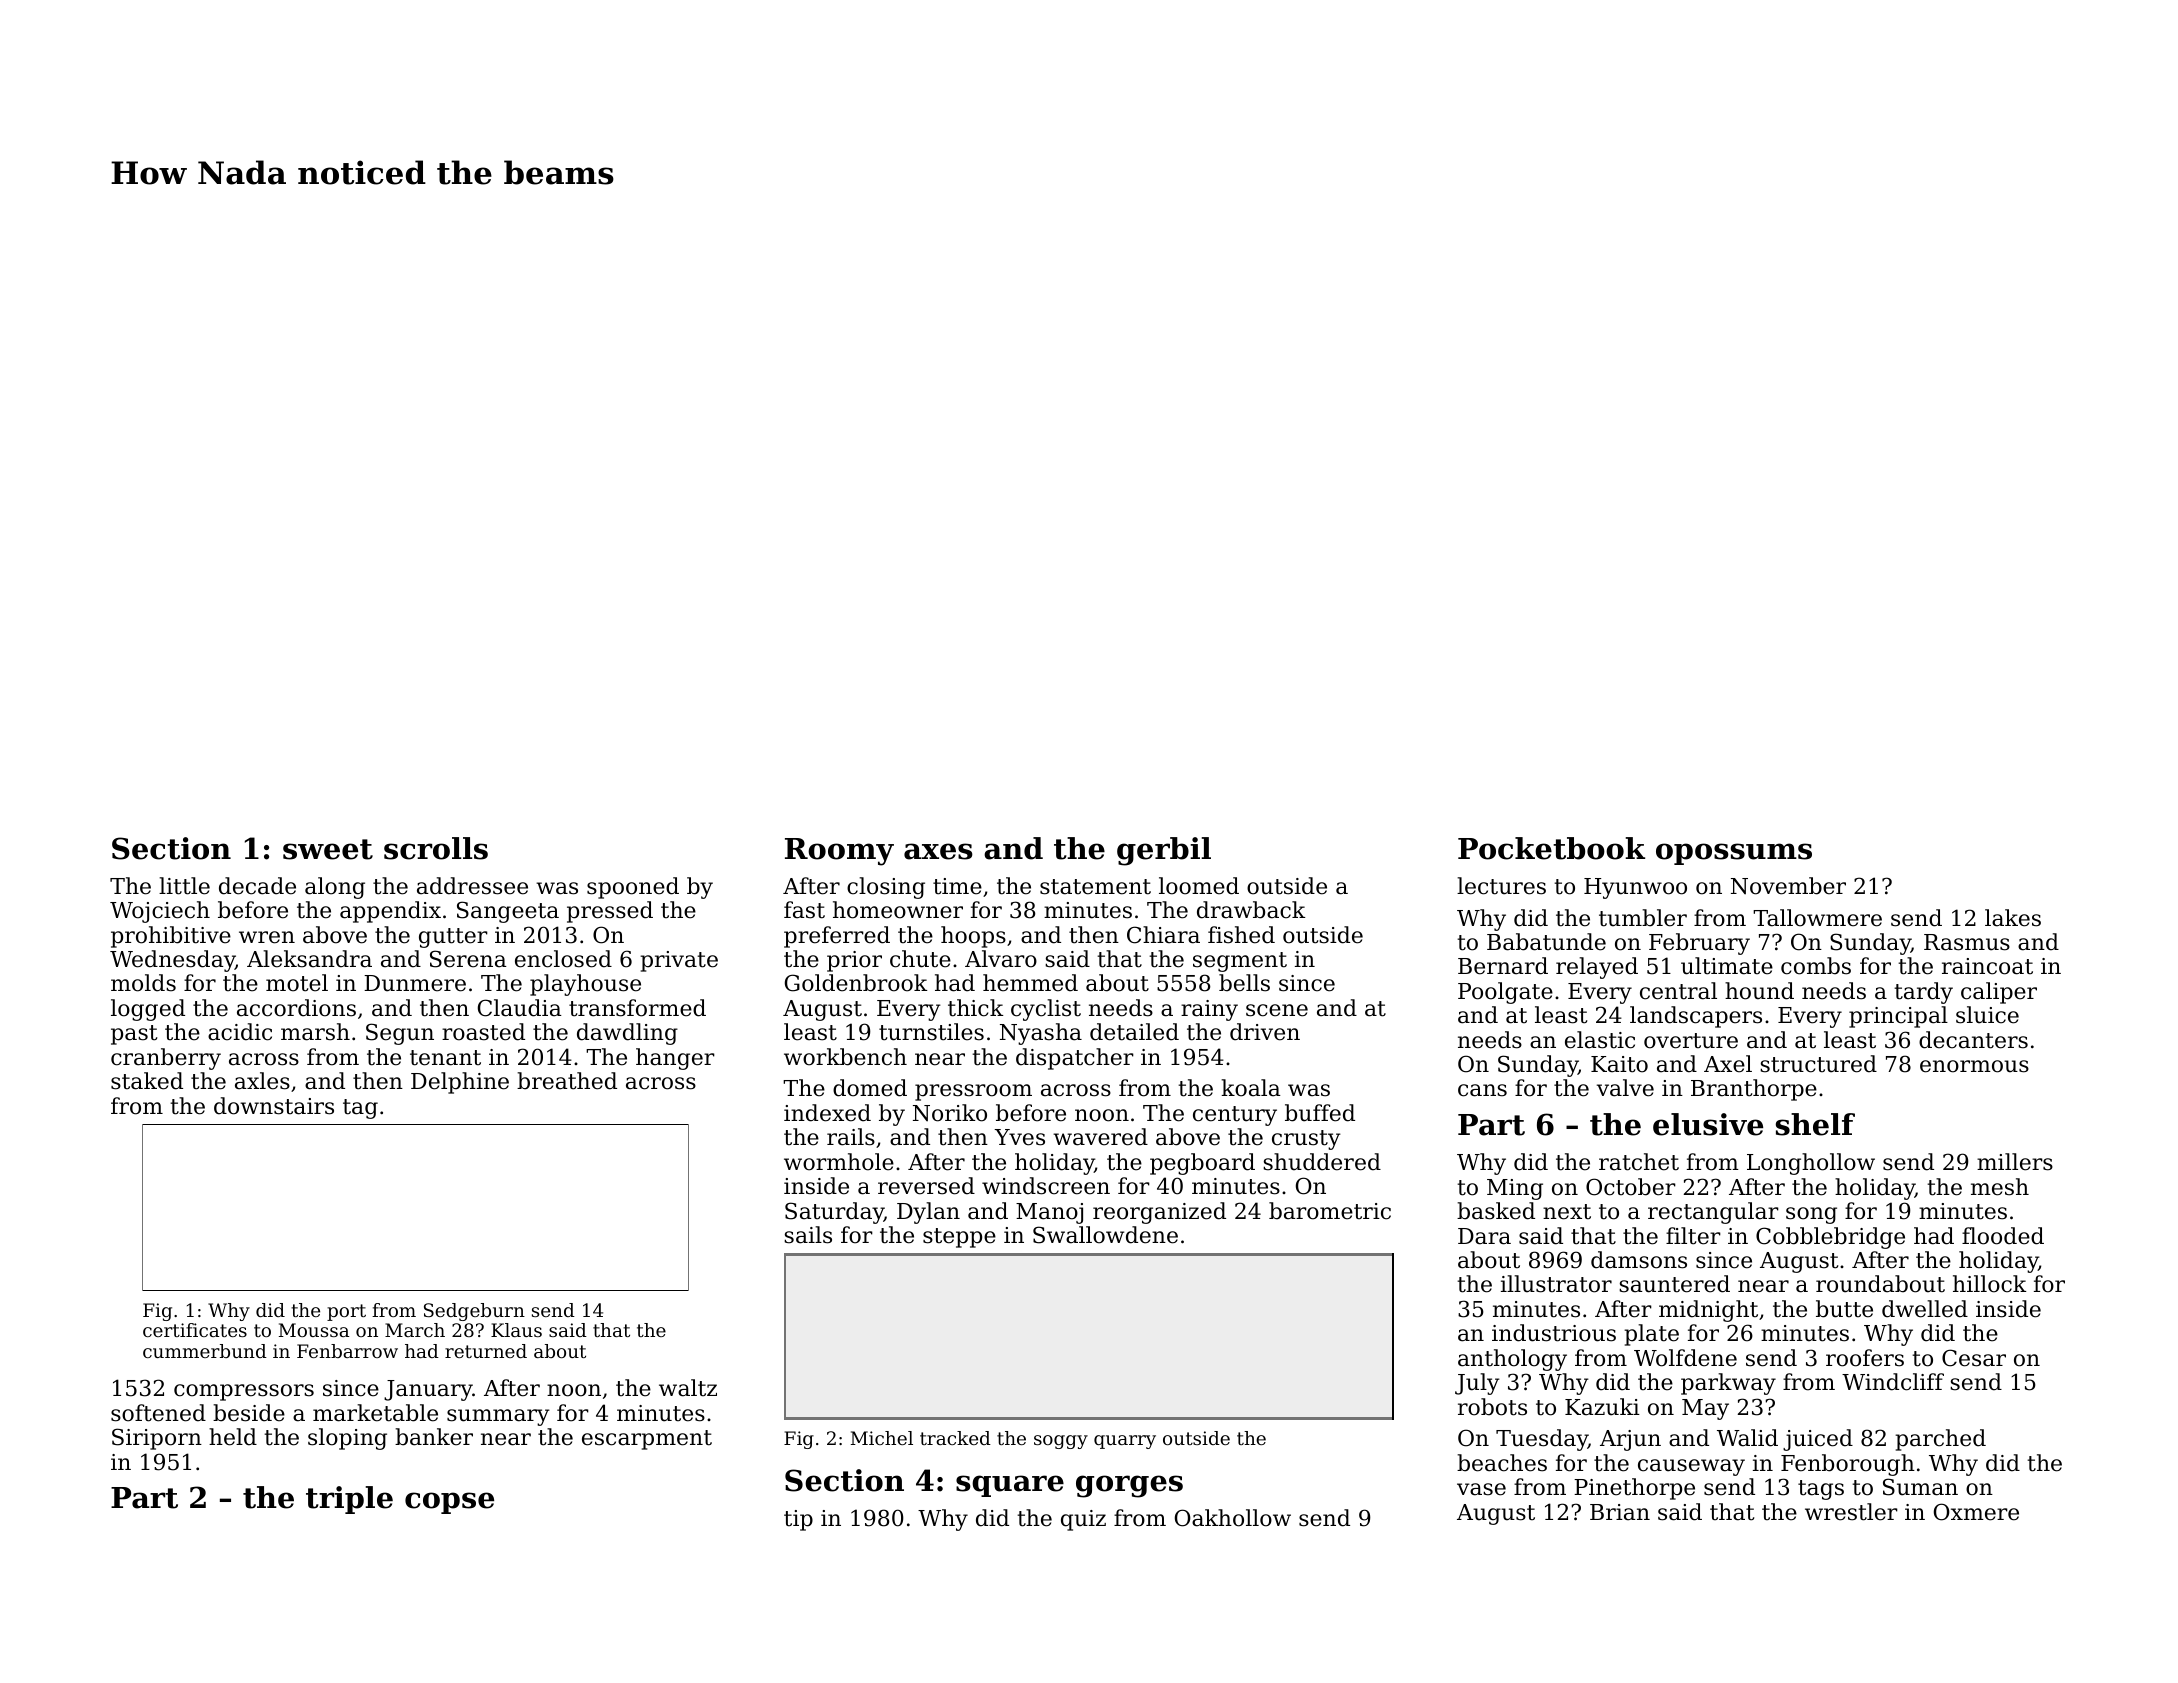 The height and width of the image is (1683, 2178). Describe the element at coordinates (938, 851) in the image. I see `axes` at that location.
